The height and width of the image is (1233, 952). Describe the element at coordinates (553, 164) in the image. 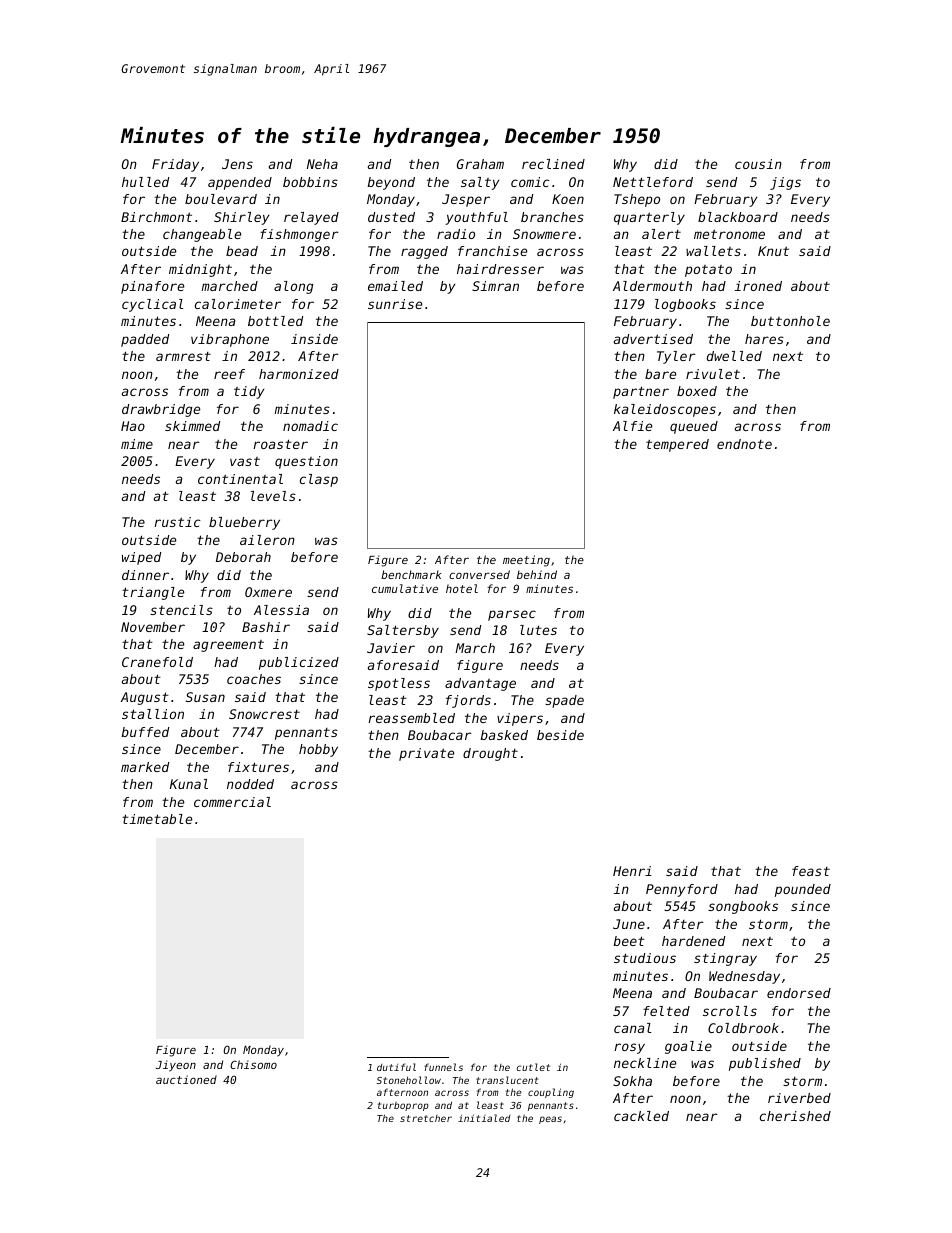

I see `reclined` at that location.
